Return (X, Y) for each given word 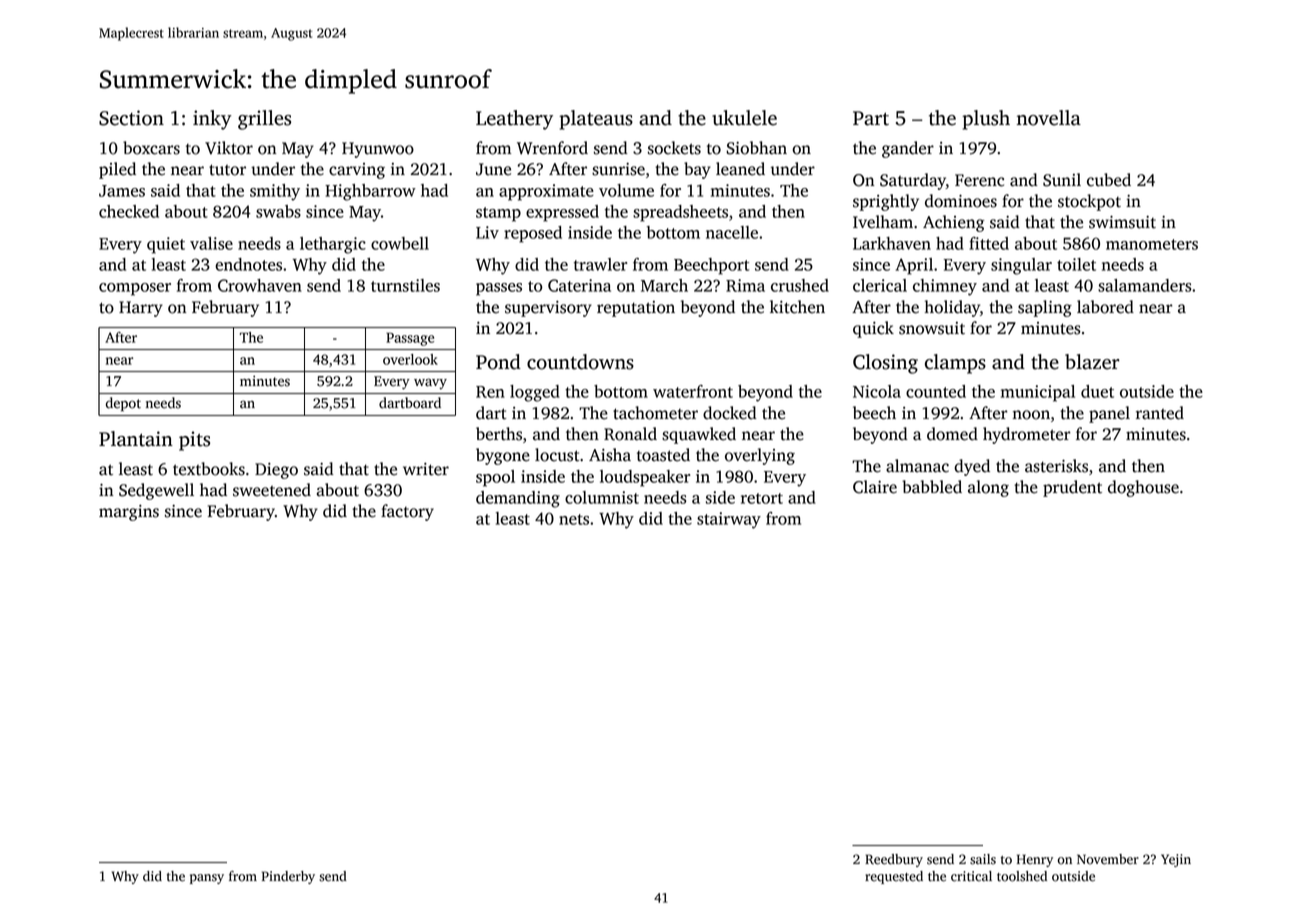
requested (894, 877)
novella (1049, 118)
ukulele (744, 118)
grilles (264, 120)
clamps (955, 364)
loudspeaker (645, 478)
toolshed (1022, 876)
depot (123, 404)
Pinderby (288, 877)
